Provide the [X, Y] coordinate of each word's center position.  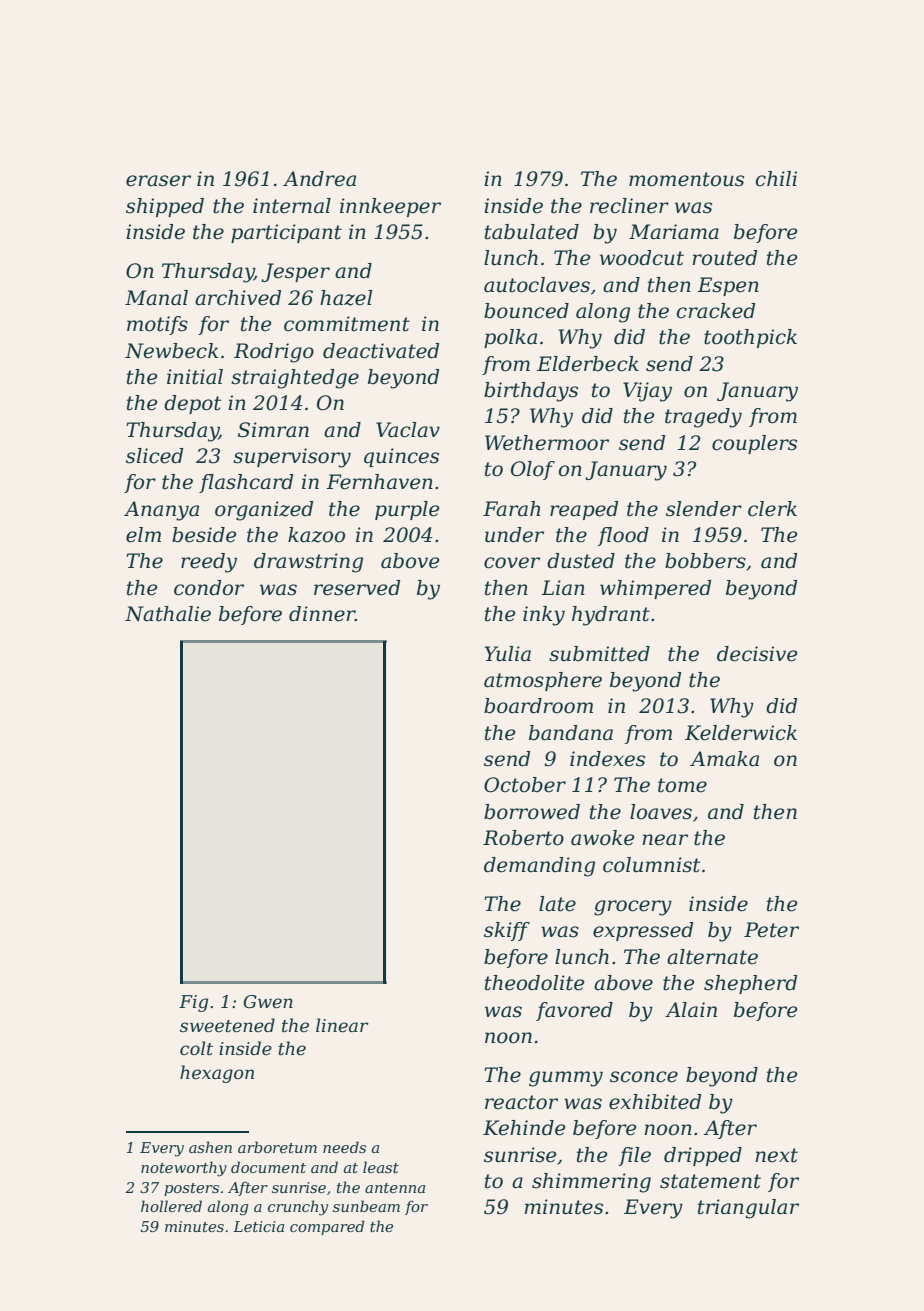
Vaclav [408, 430]
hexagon [217, 1074]
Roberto [523, 838]
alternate [712, 957]
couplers [754, 444]
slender [704, 509]
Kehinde [524, 1128]
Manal [156, 298]
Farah [512, 509]
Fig [193, 1003]
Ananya [161, 511]
